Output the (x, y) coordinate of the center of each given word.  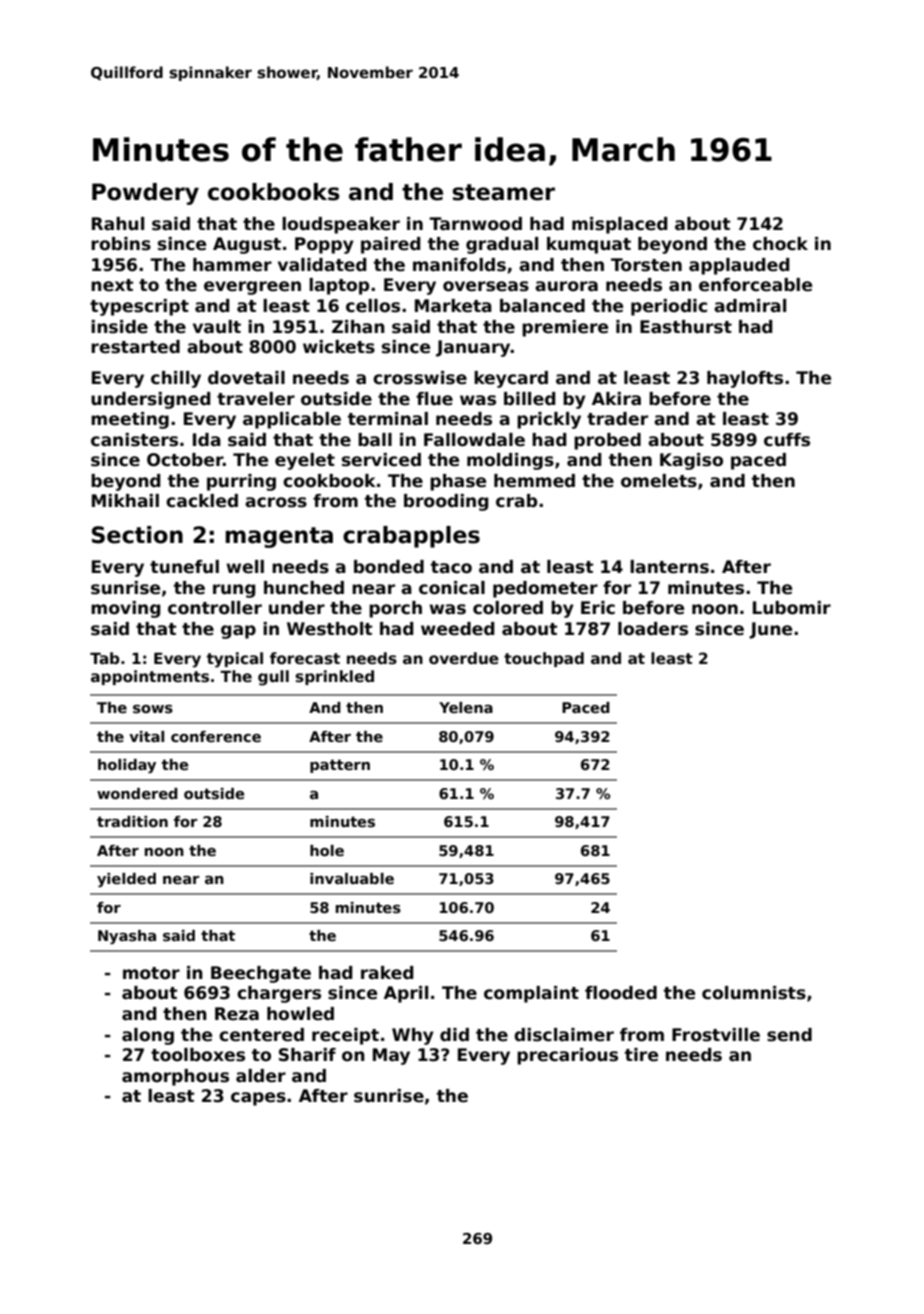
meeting (130, 420)
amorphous (175, 1077)
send (789, 1035)
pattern (340, 766)
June (770, 630)
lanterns (669, 567)
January (473, 348)
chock (780, 244)
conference (216, 736)
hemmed (534, 481)
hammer (232, 265)
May (391, 1056)
